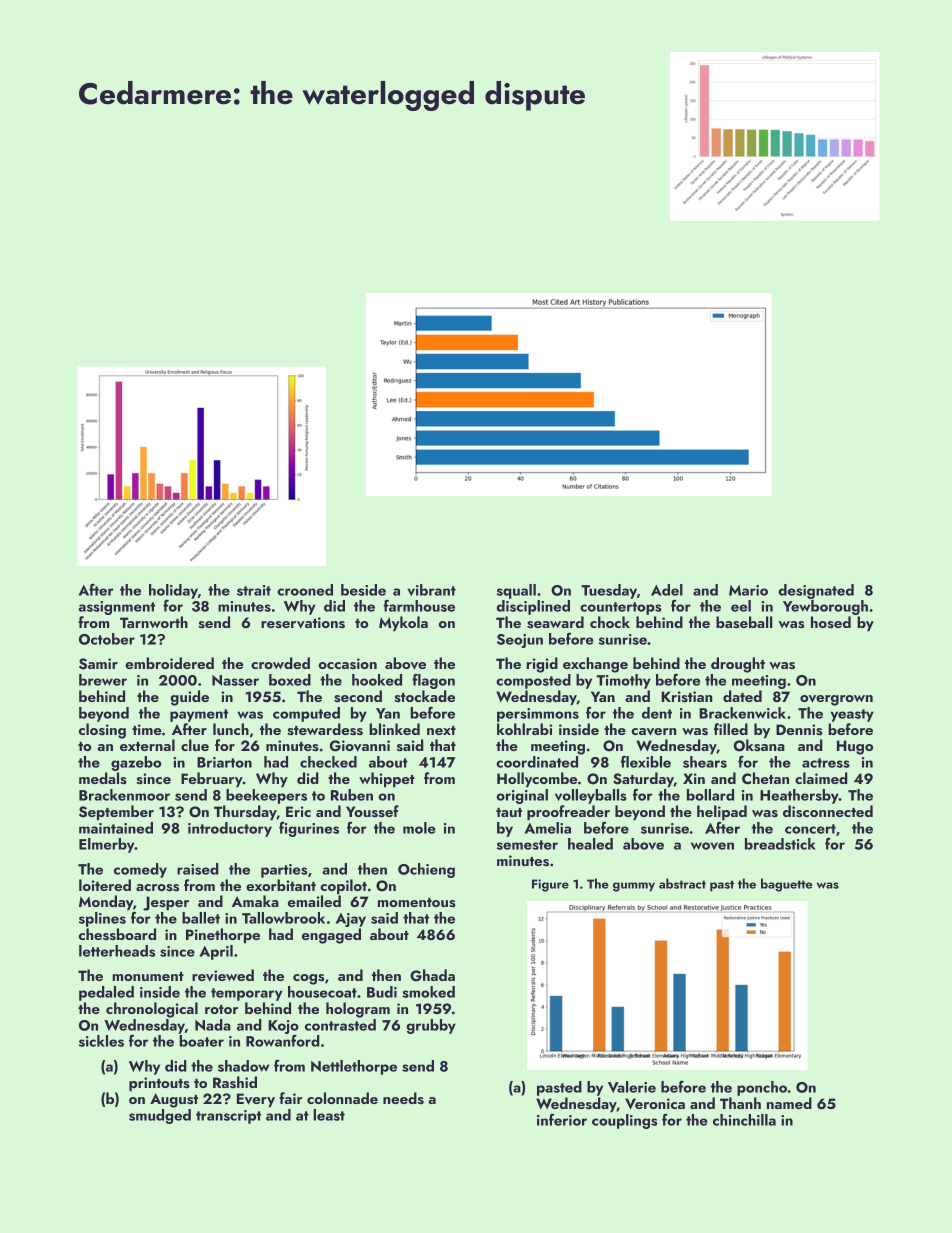 This page has width=952, height=1233. What do you see at coordinates (102, 919) in the page?
I see `splines` at bounding box center [102, 919].
